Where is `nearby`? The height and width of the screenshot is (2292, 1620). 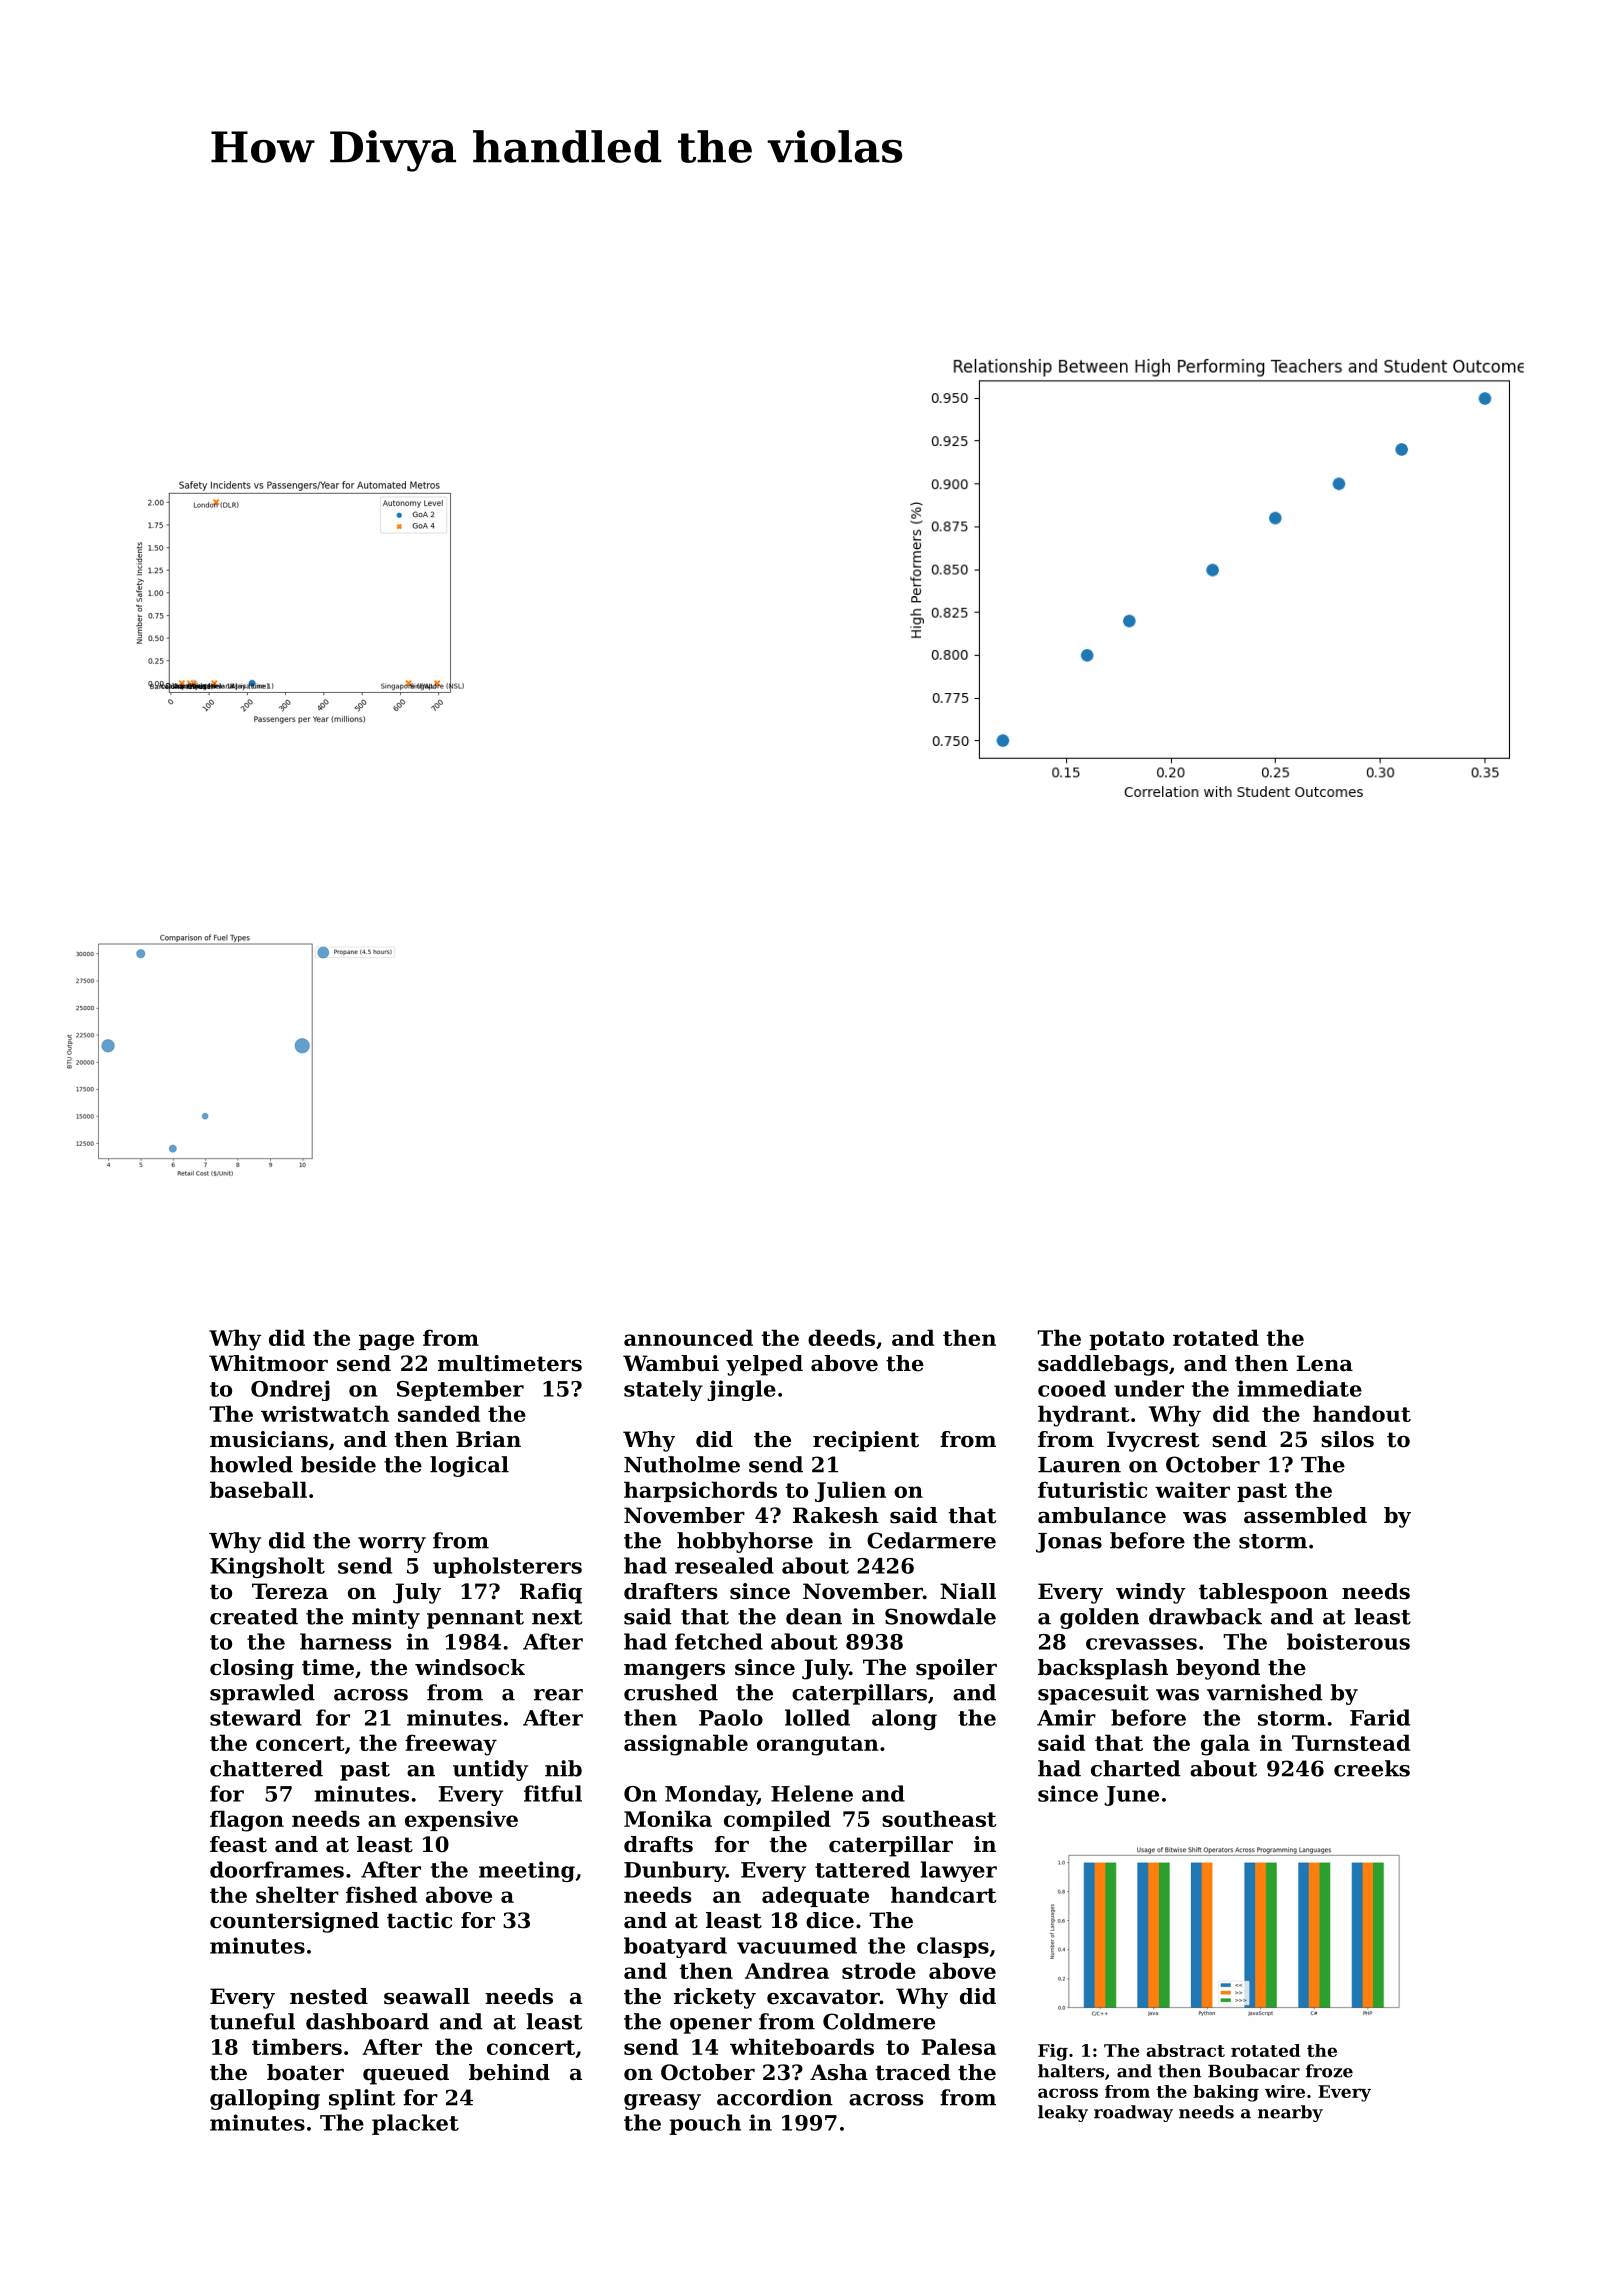 nearby is located at coordinates (1290, 2113).
